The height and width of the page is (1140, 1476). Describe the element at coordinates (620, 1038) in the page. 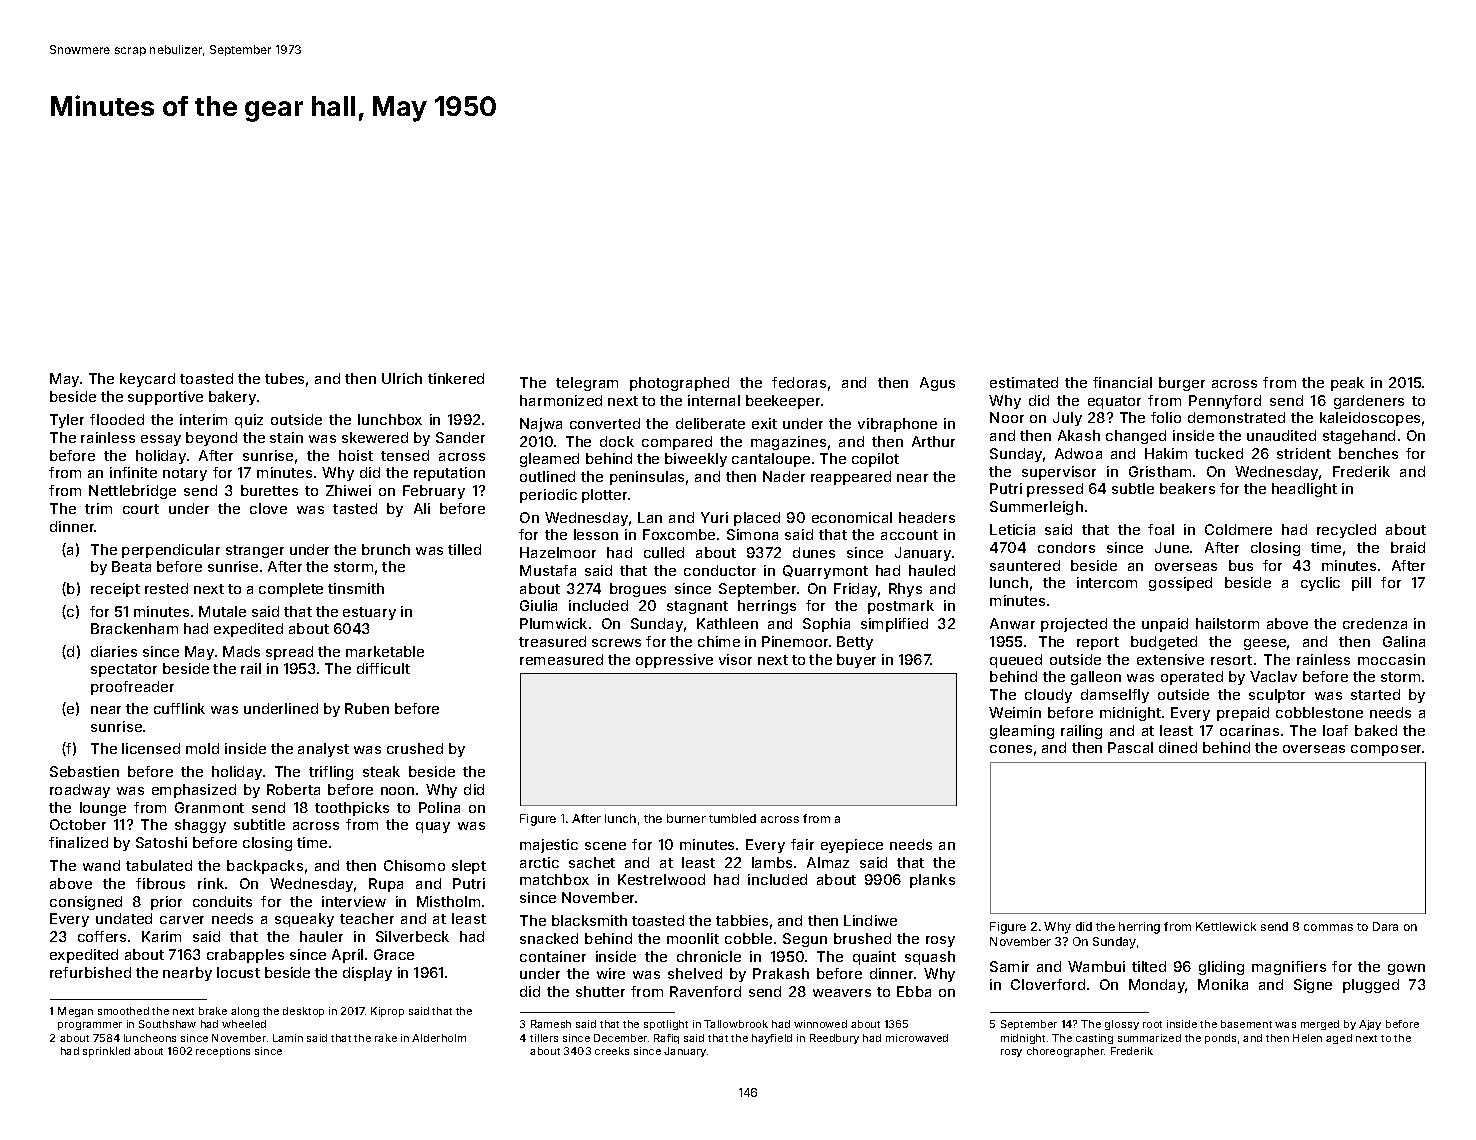

I see `December` at that location.
